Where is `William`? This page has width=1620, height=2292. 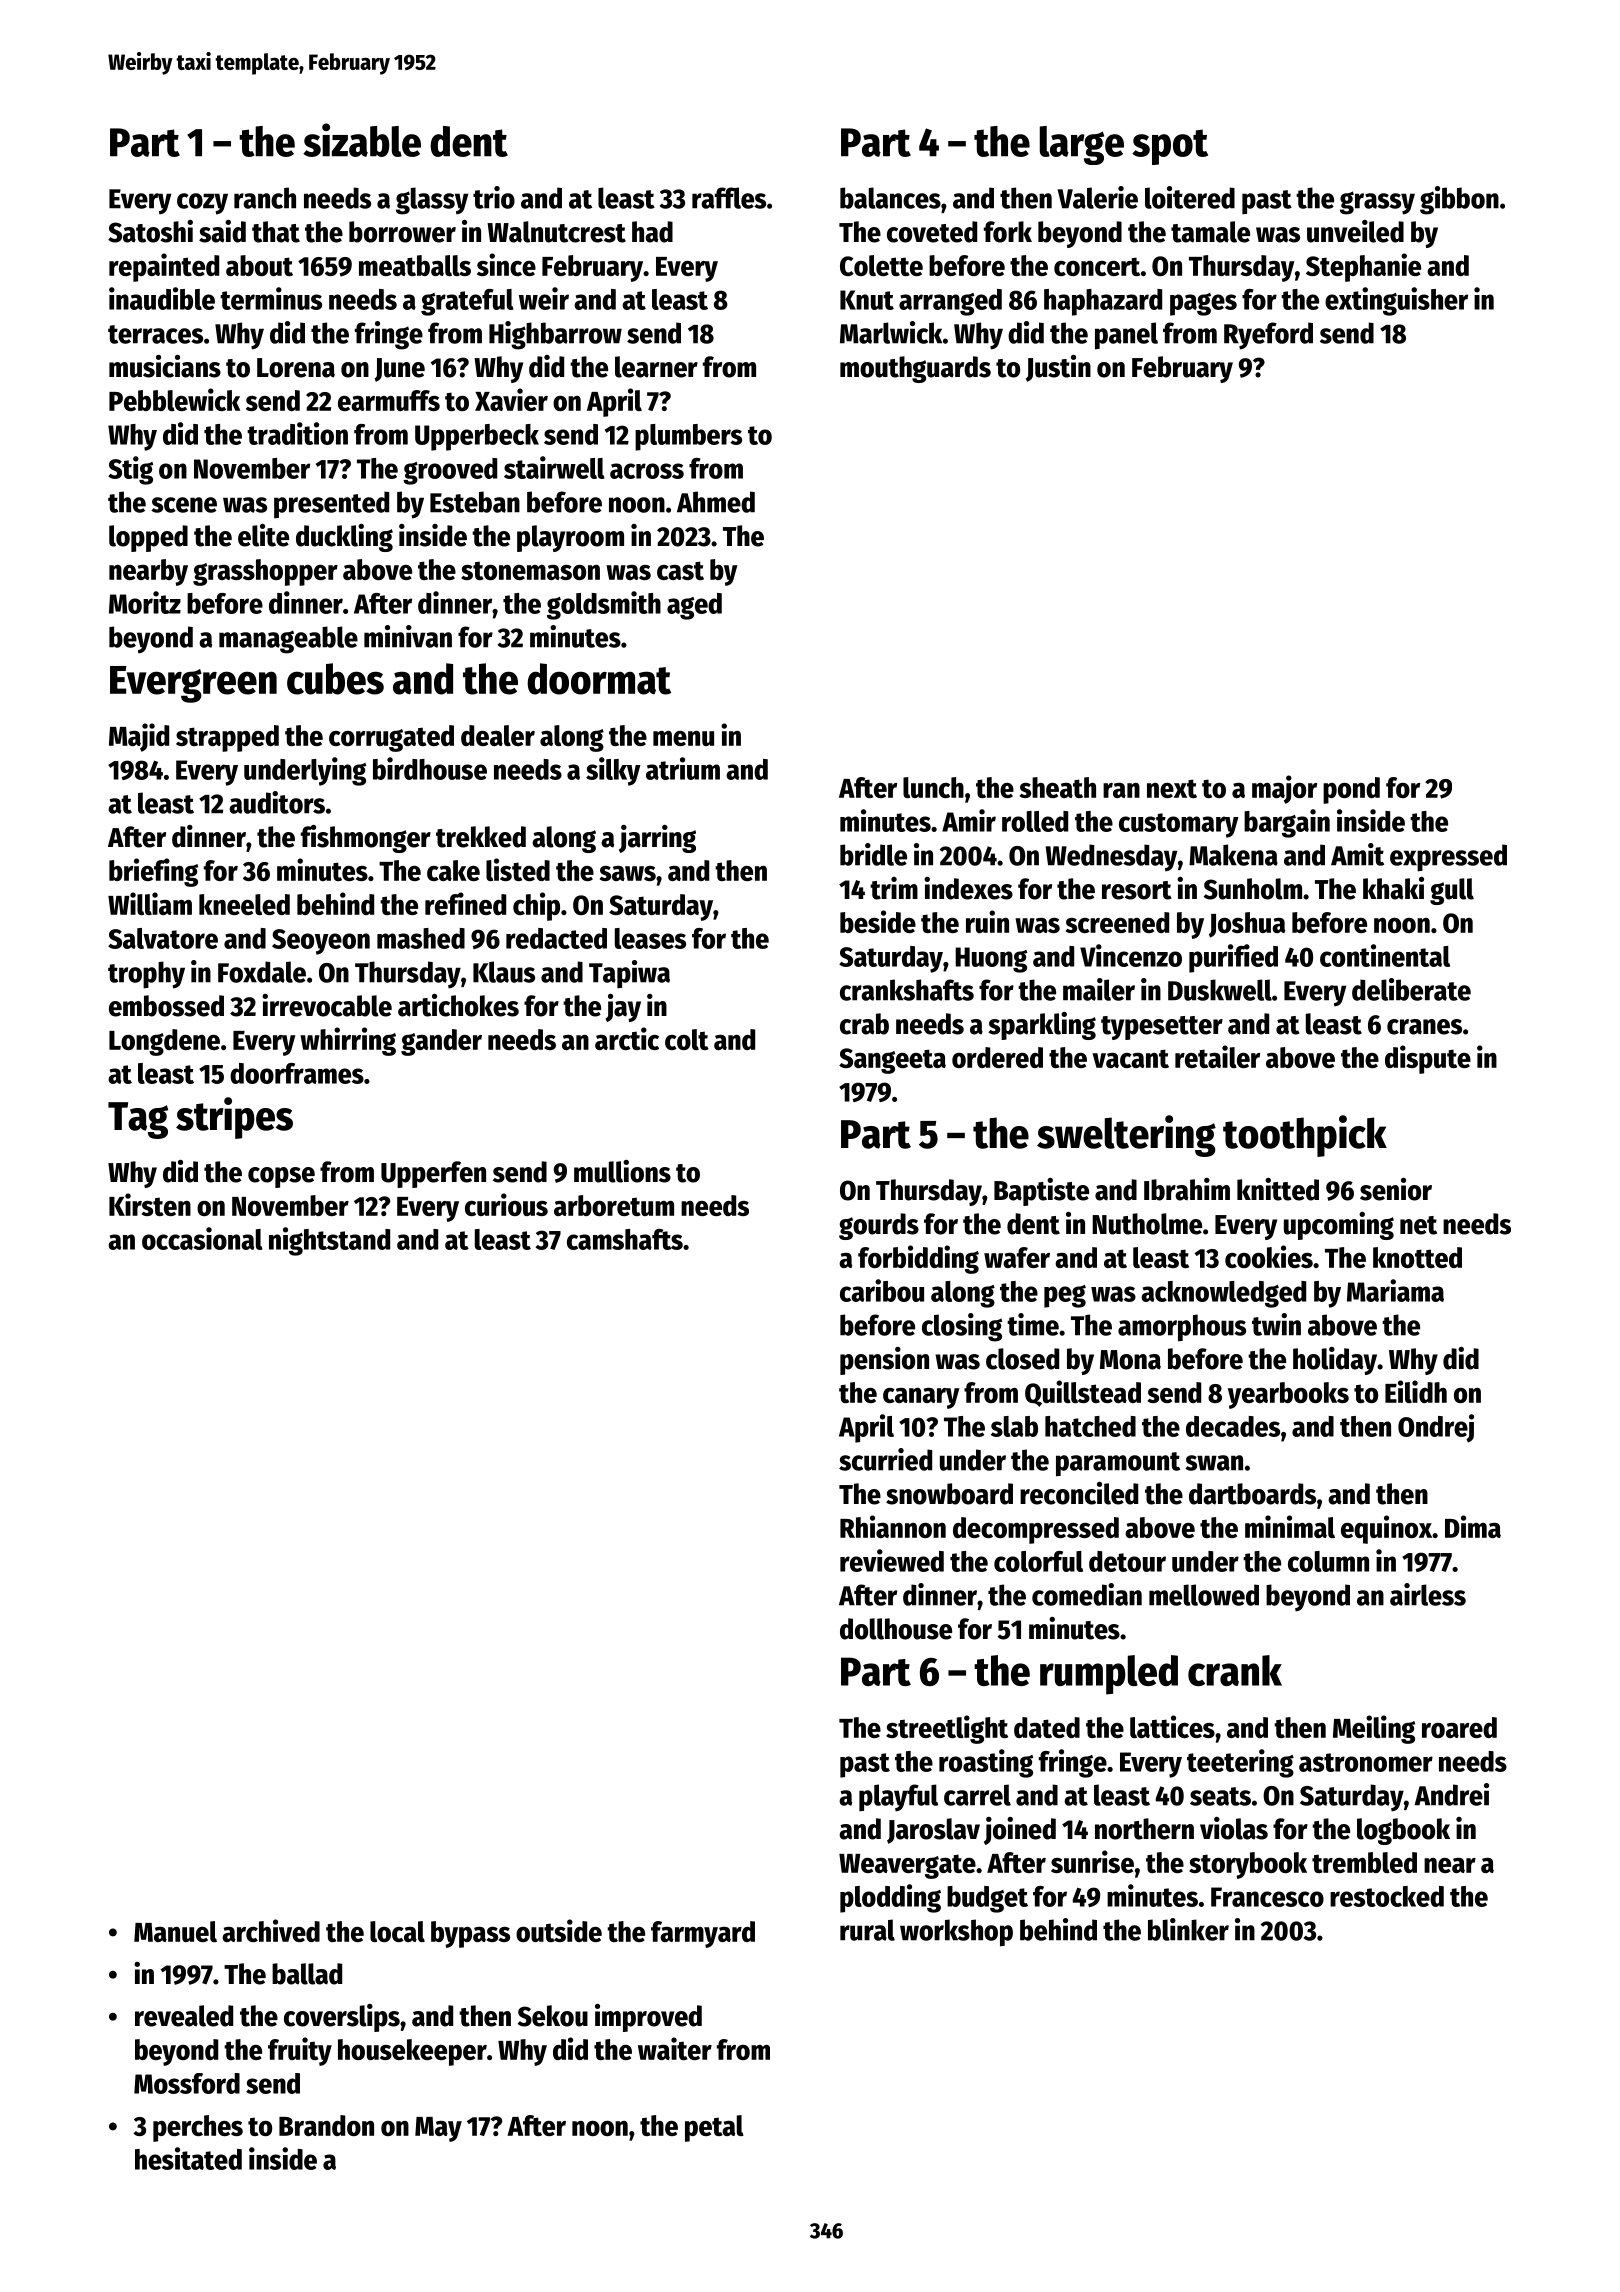
William is located at coordinates (150, 903).
